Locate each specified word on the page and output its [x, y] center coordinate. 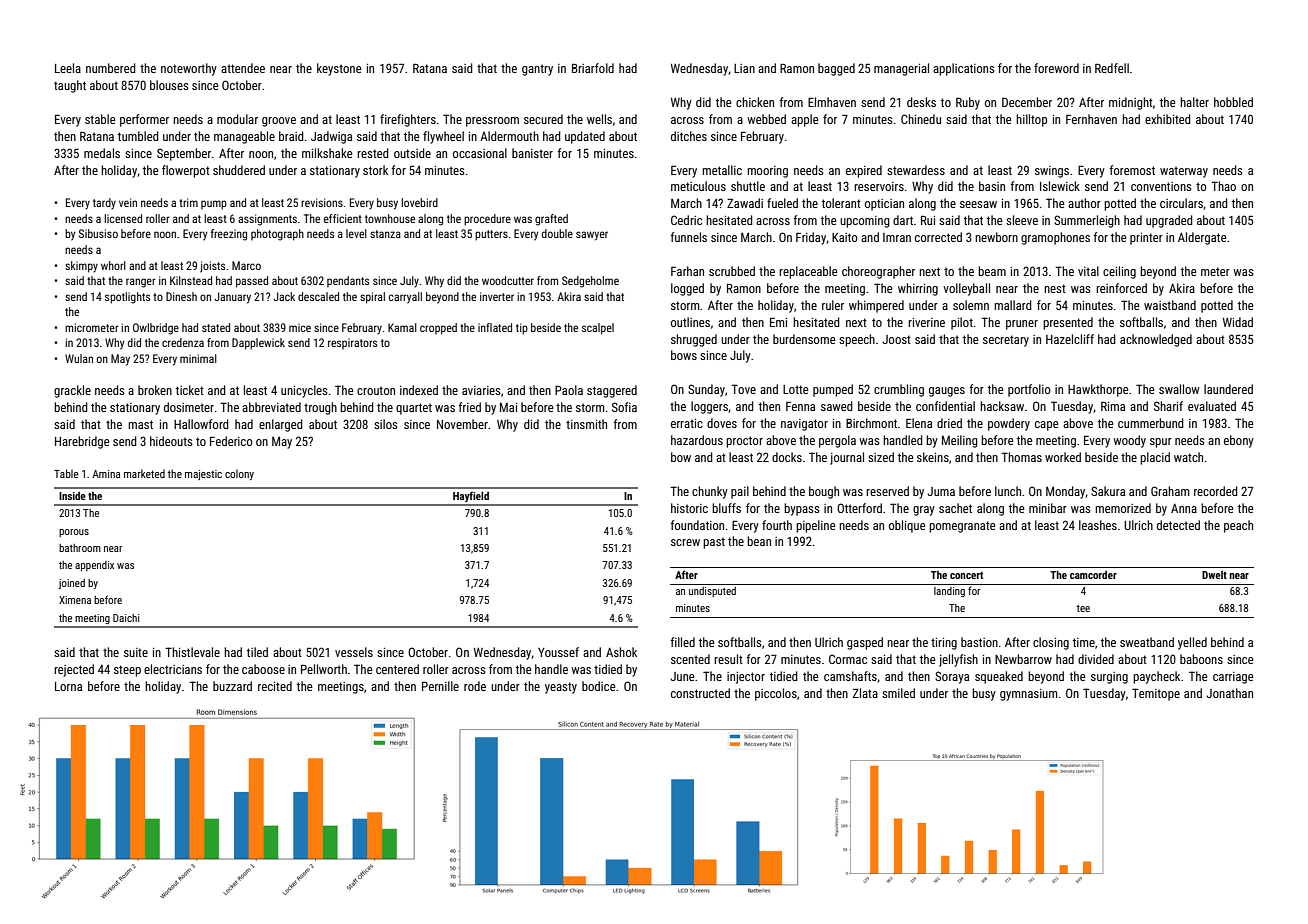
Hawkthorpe [1098, 390]
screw [685, 542]
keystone [339, 69]
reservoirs [879, 186]
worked [1063, 457]
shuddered [239, 170]
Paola [569, 390]
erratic [687, 423]
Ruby [968, 103]
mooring [767, 172]
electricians [173, 669]
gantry [537, 70]
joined [72, 584]
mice [300, 327]
